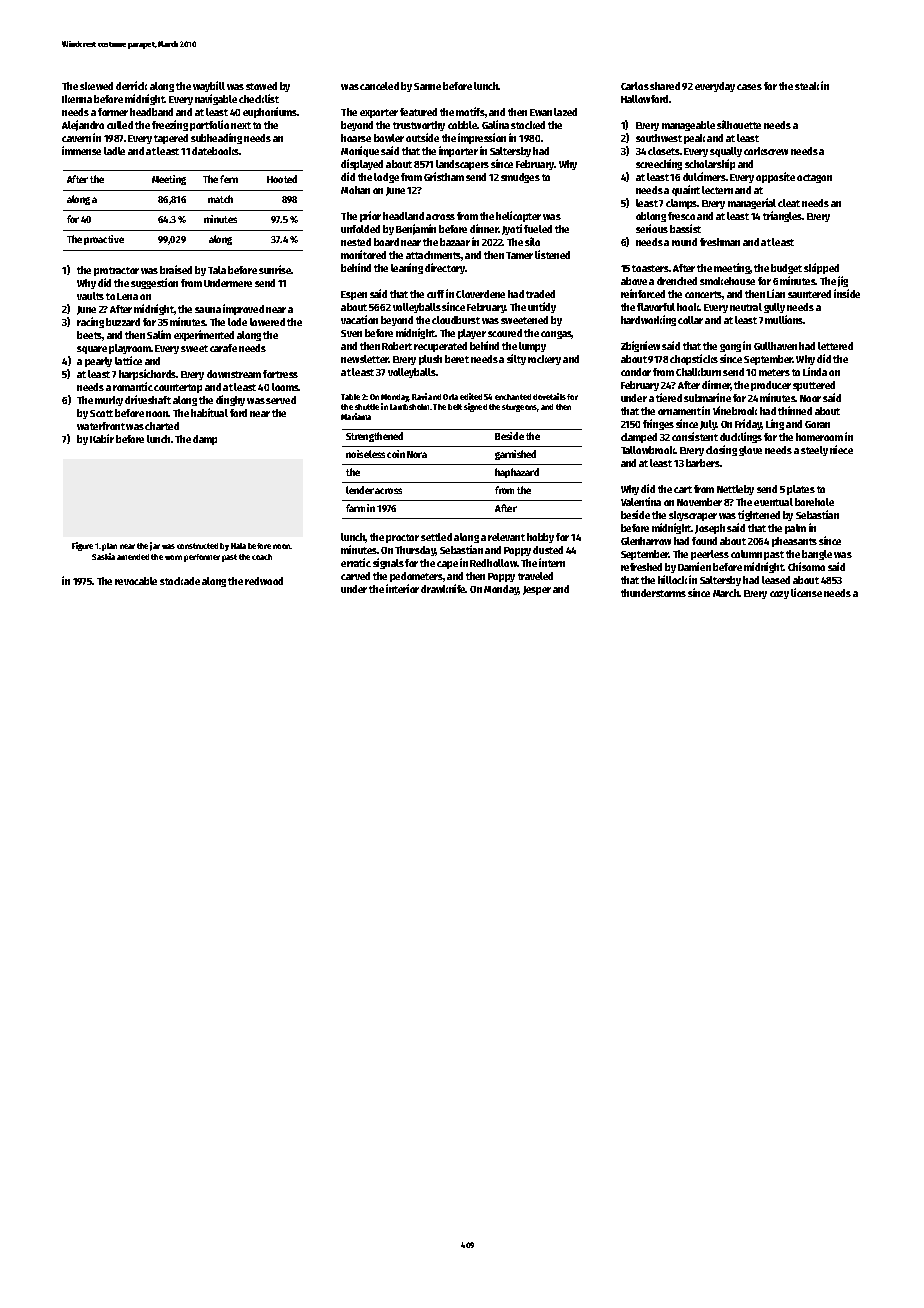  What do you see at coordinates (841, 449) in the image?
I see `niece` at bounding box center [841, 449].
